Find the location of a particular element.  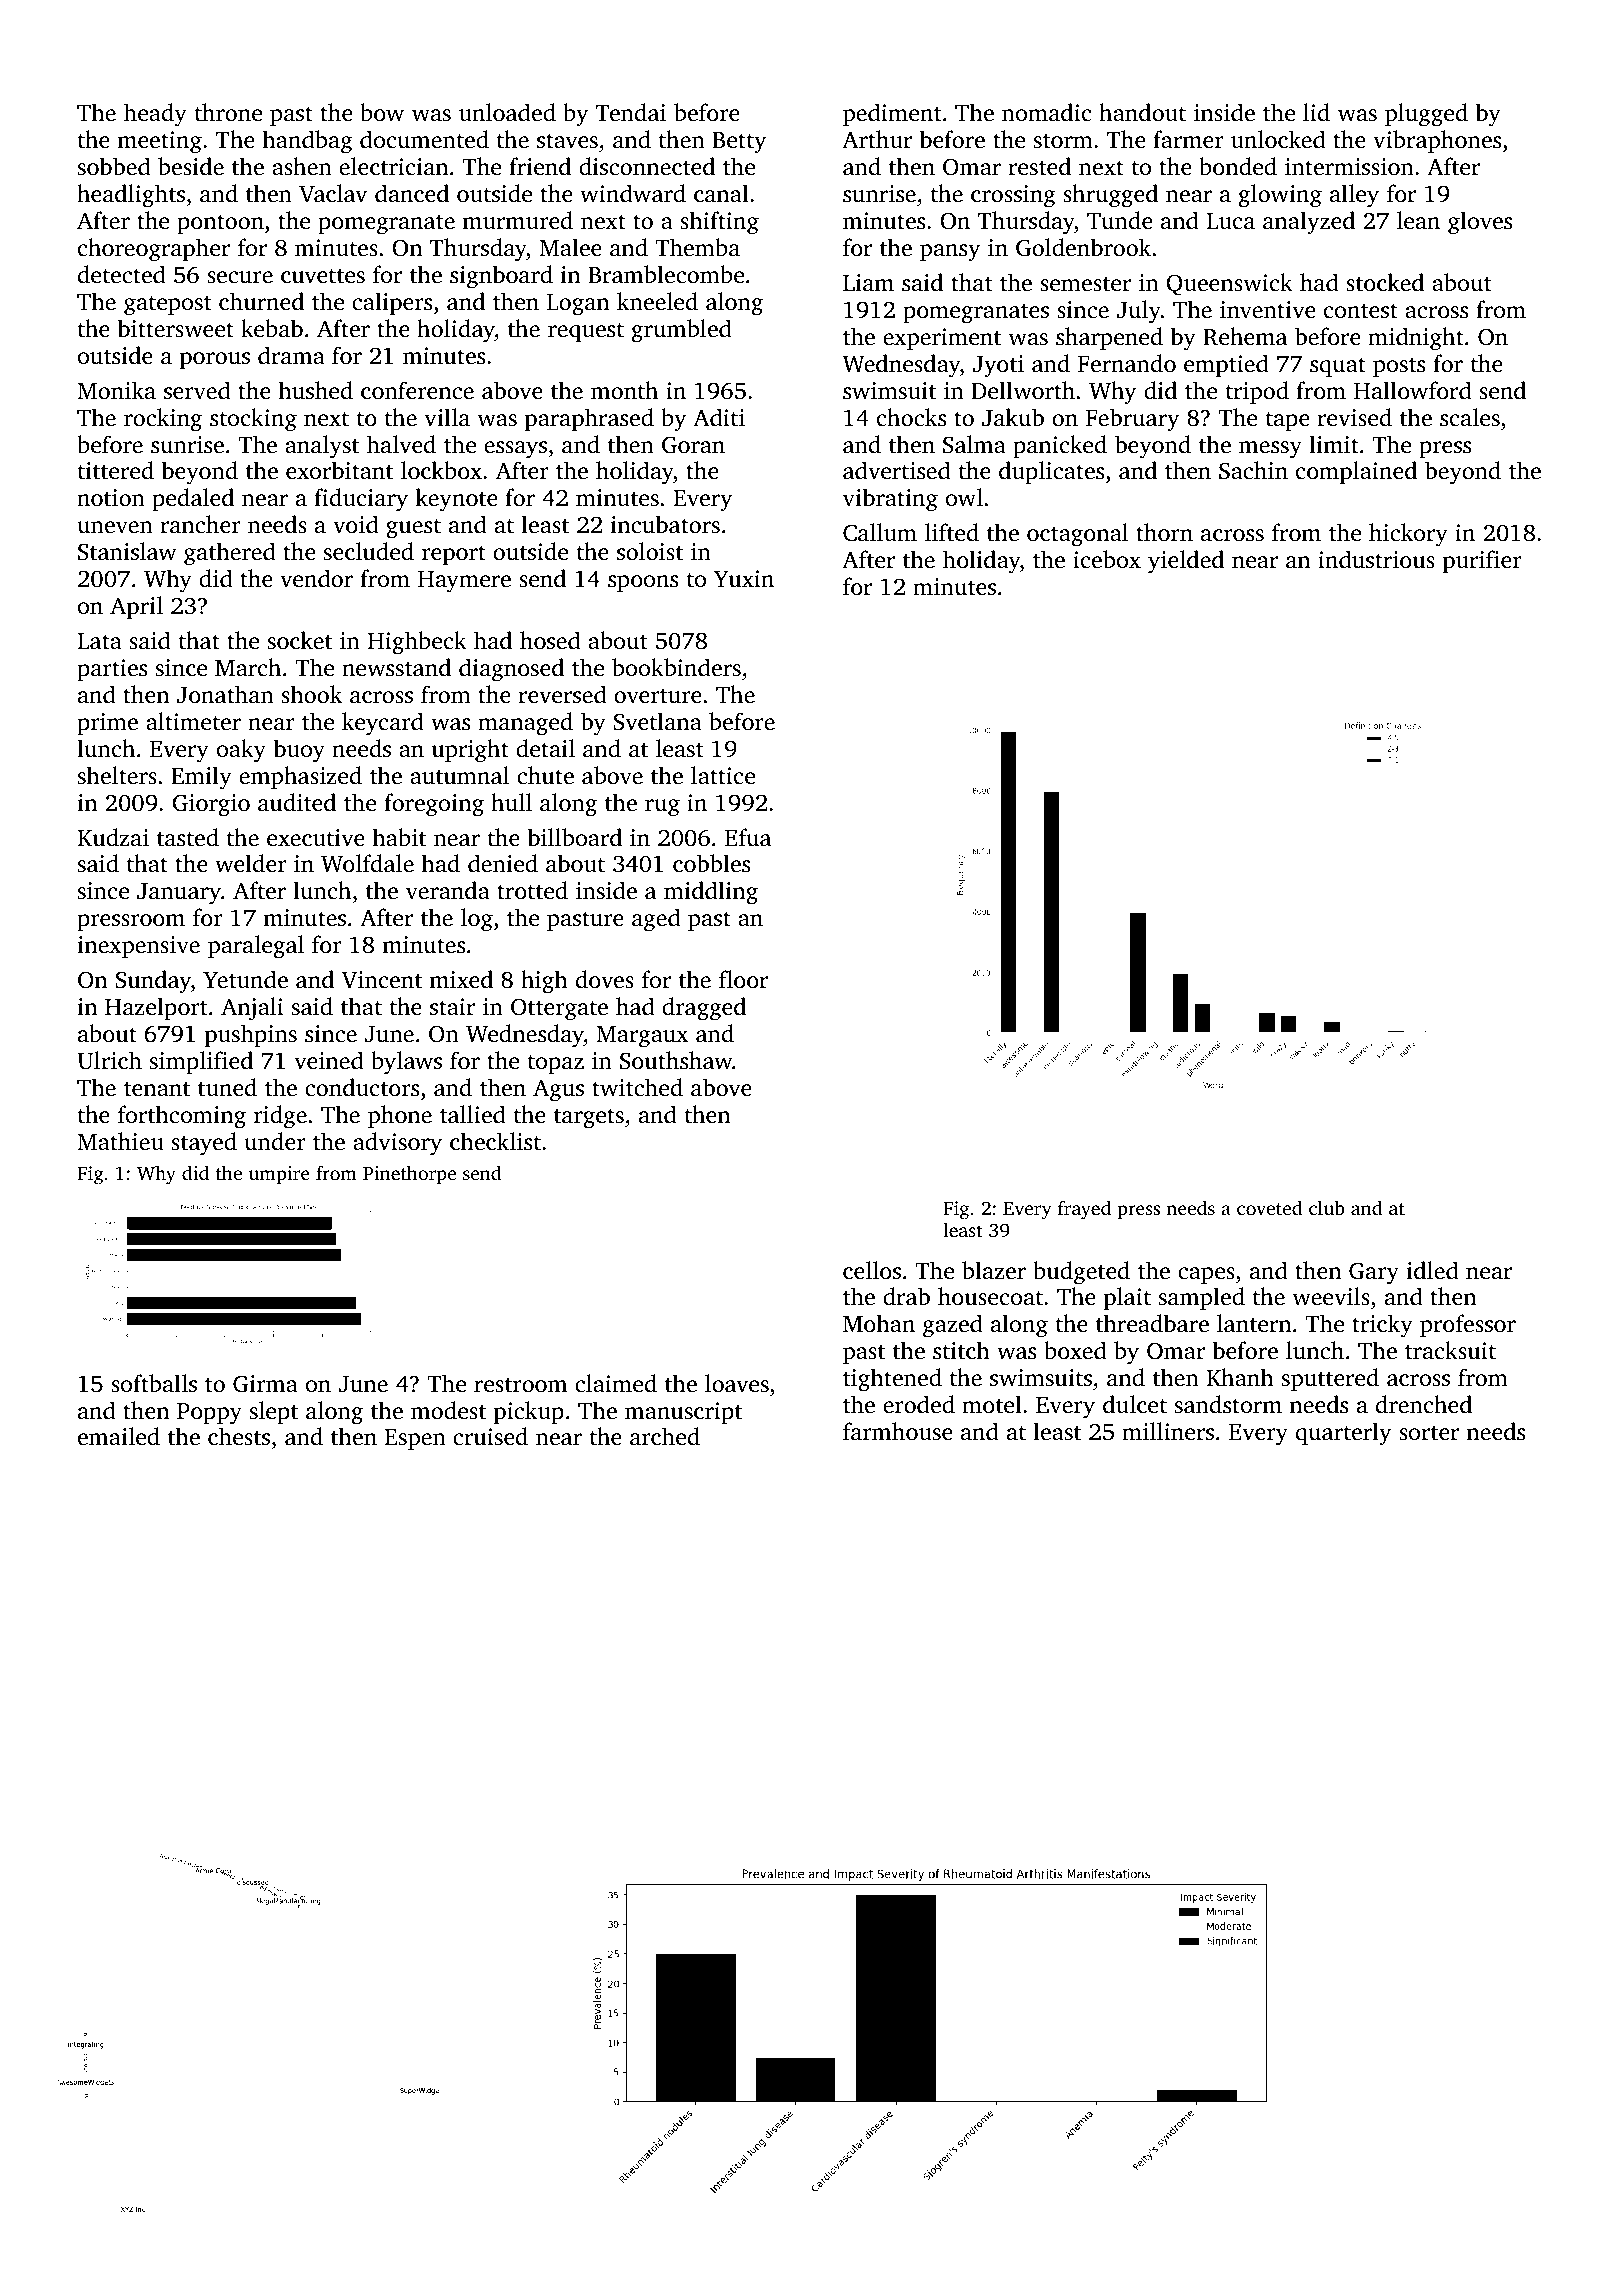

oaky is located at coordinates (241, 751).
